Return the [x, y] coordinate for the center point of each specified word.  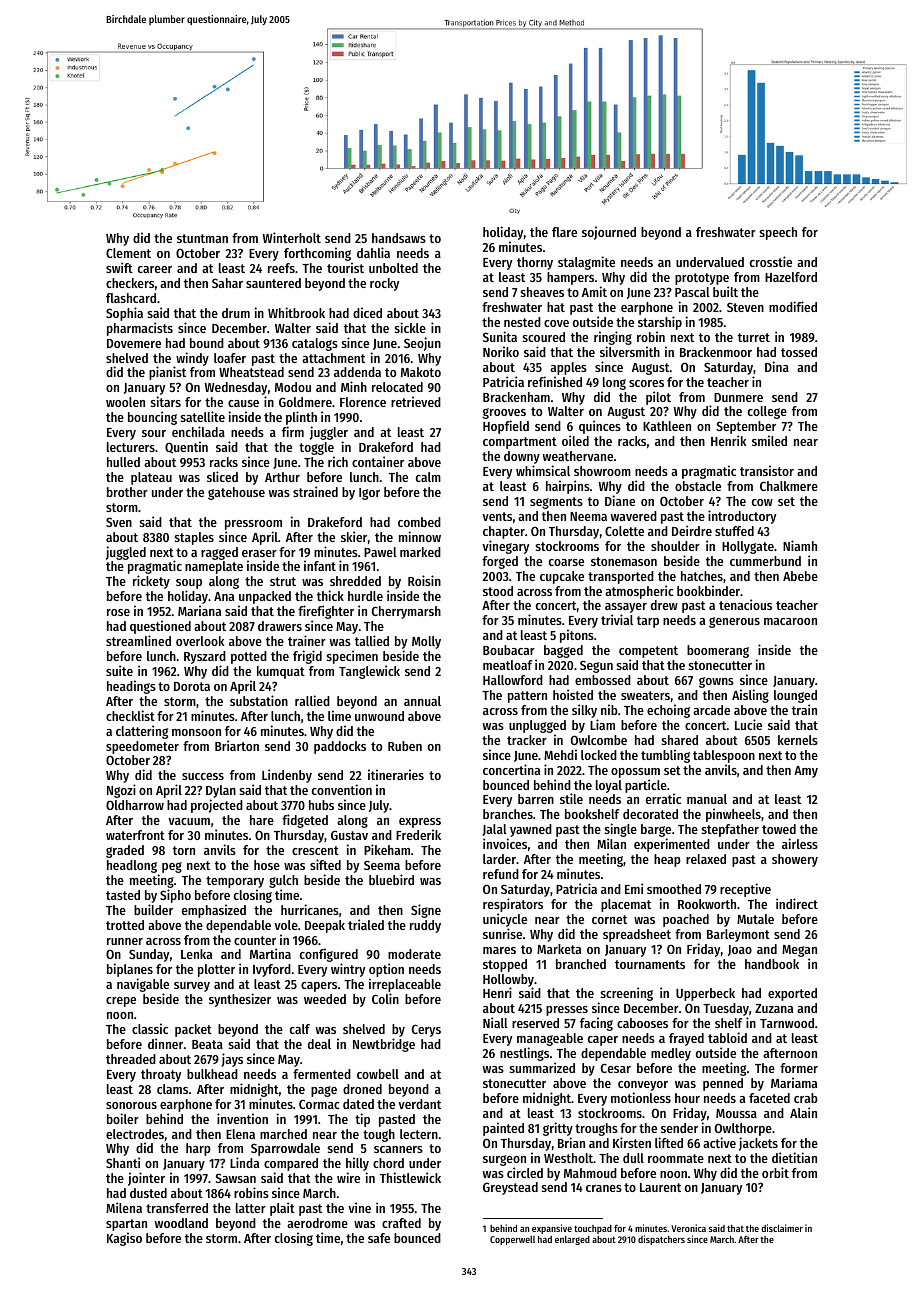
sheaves [542, 292]
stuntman [202, 238]
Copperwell [512, 1240]
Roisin [424, 580]
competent [648, 652]
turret [754, 337]
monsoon [196, 732]
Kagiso [124, 1239]
